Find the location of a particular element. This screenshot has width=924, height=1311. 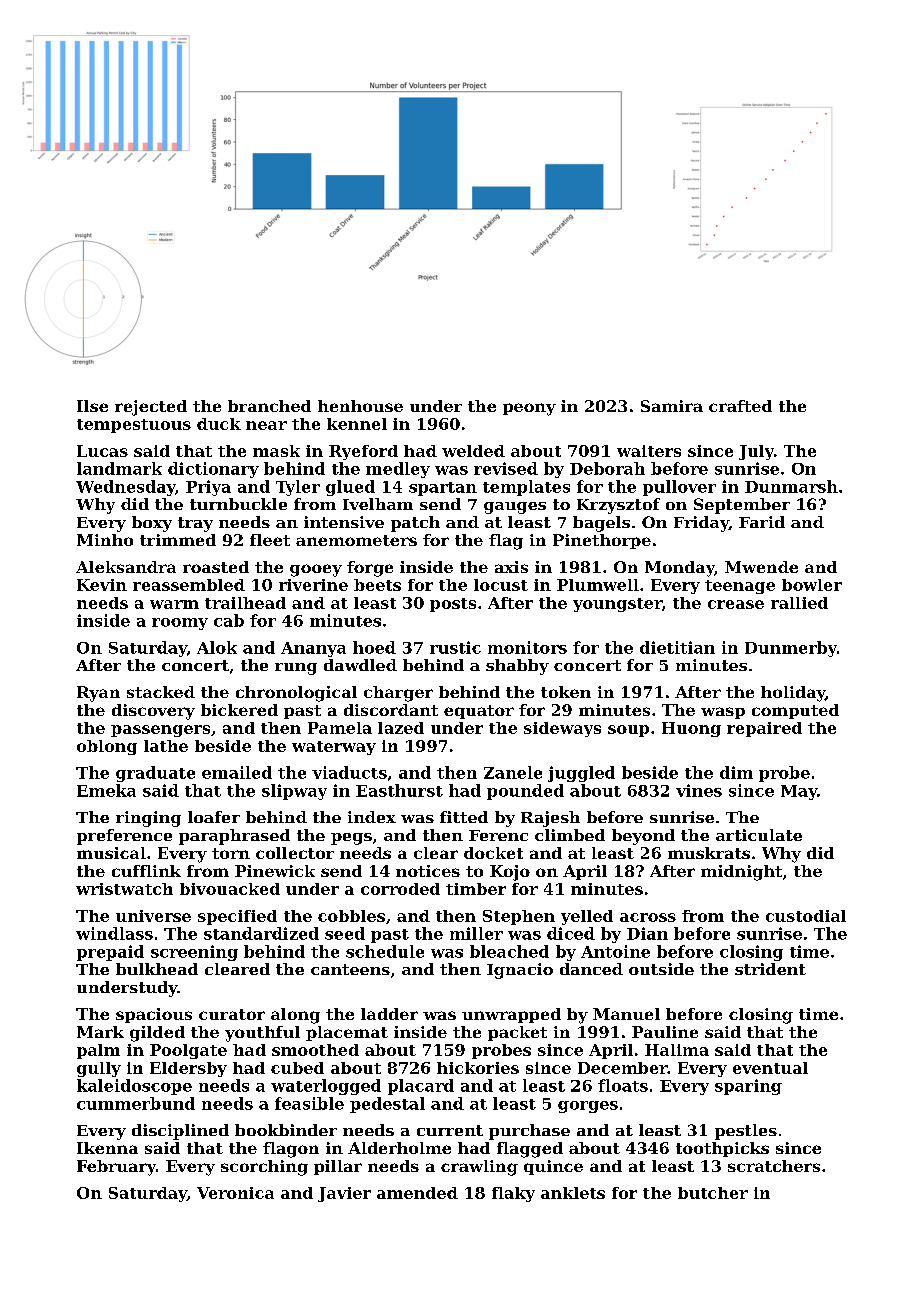

Alok is located at coordinates (217, 647).
